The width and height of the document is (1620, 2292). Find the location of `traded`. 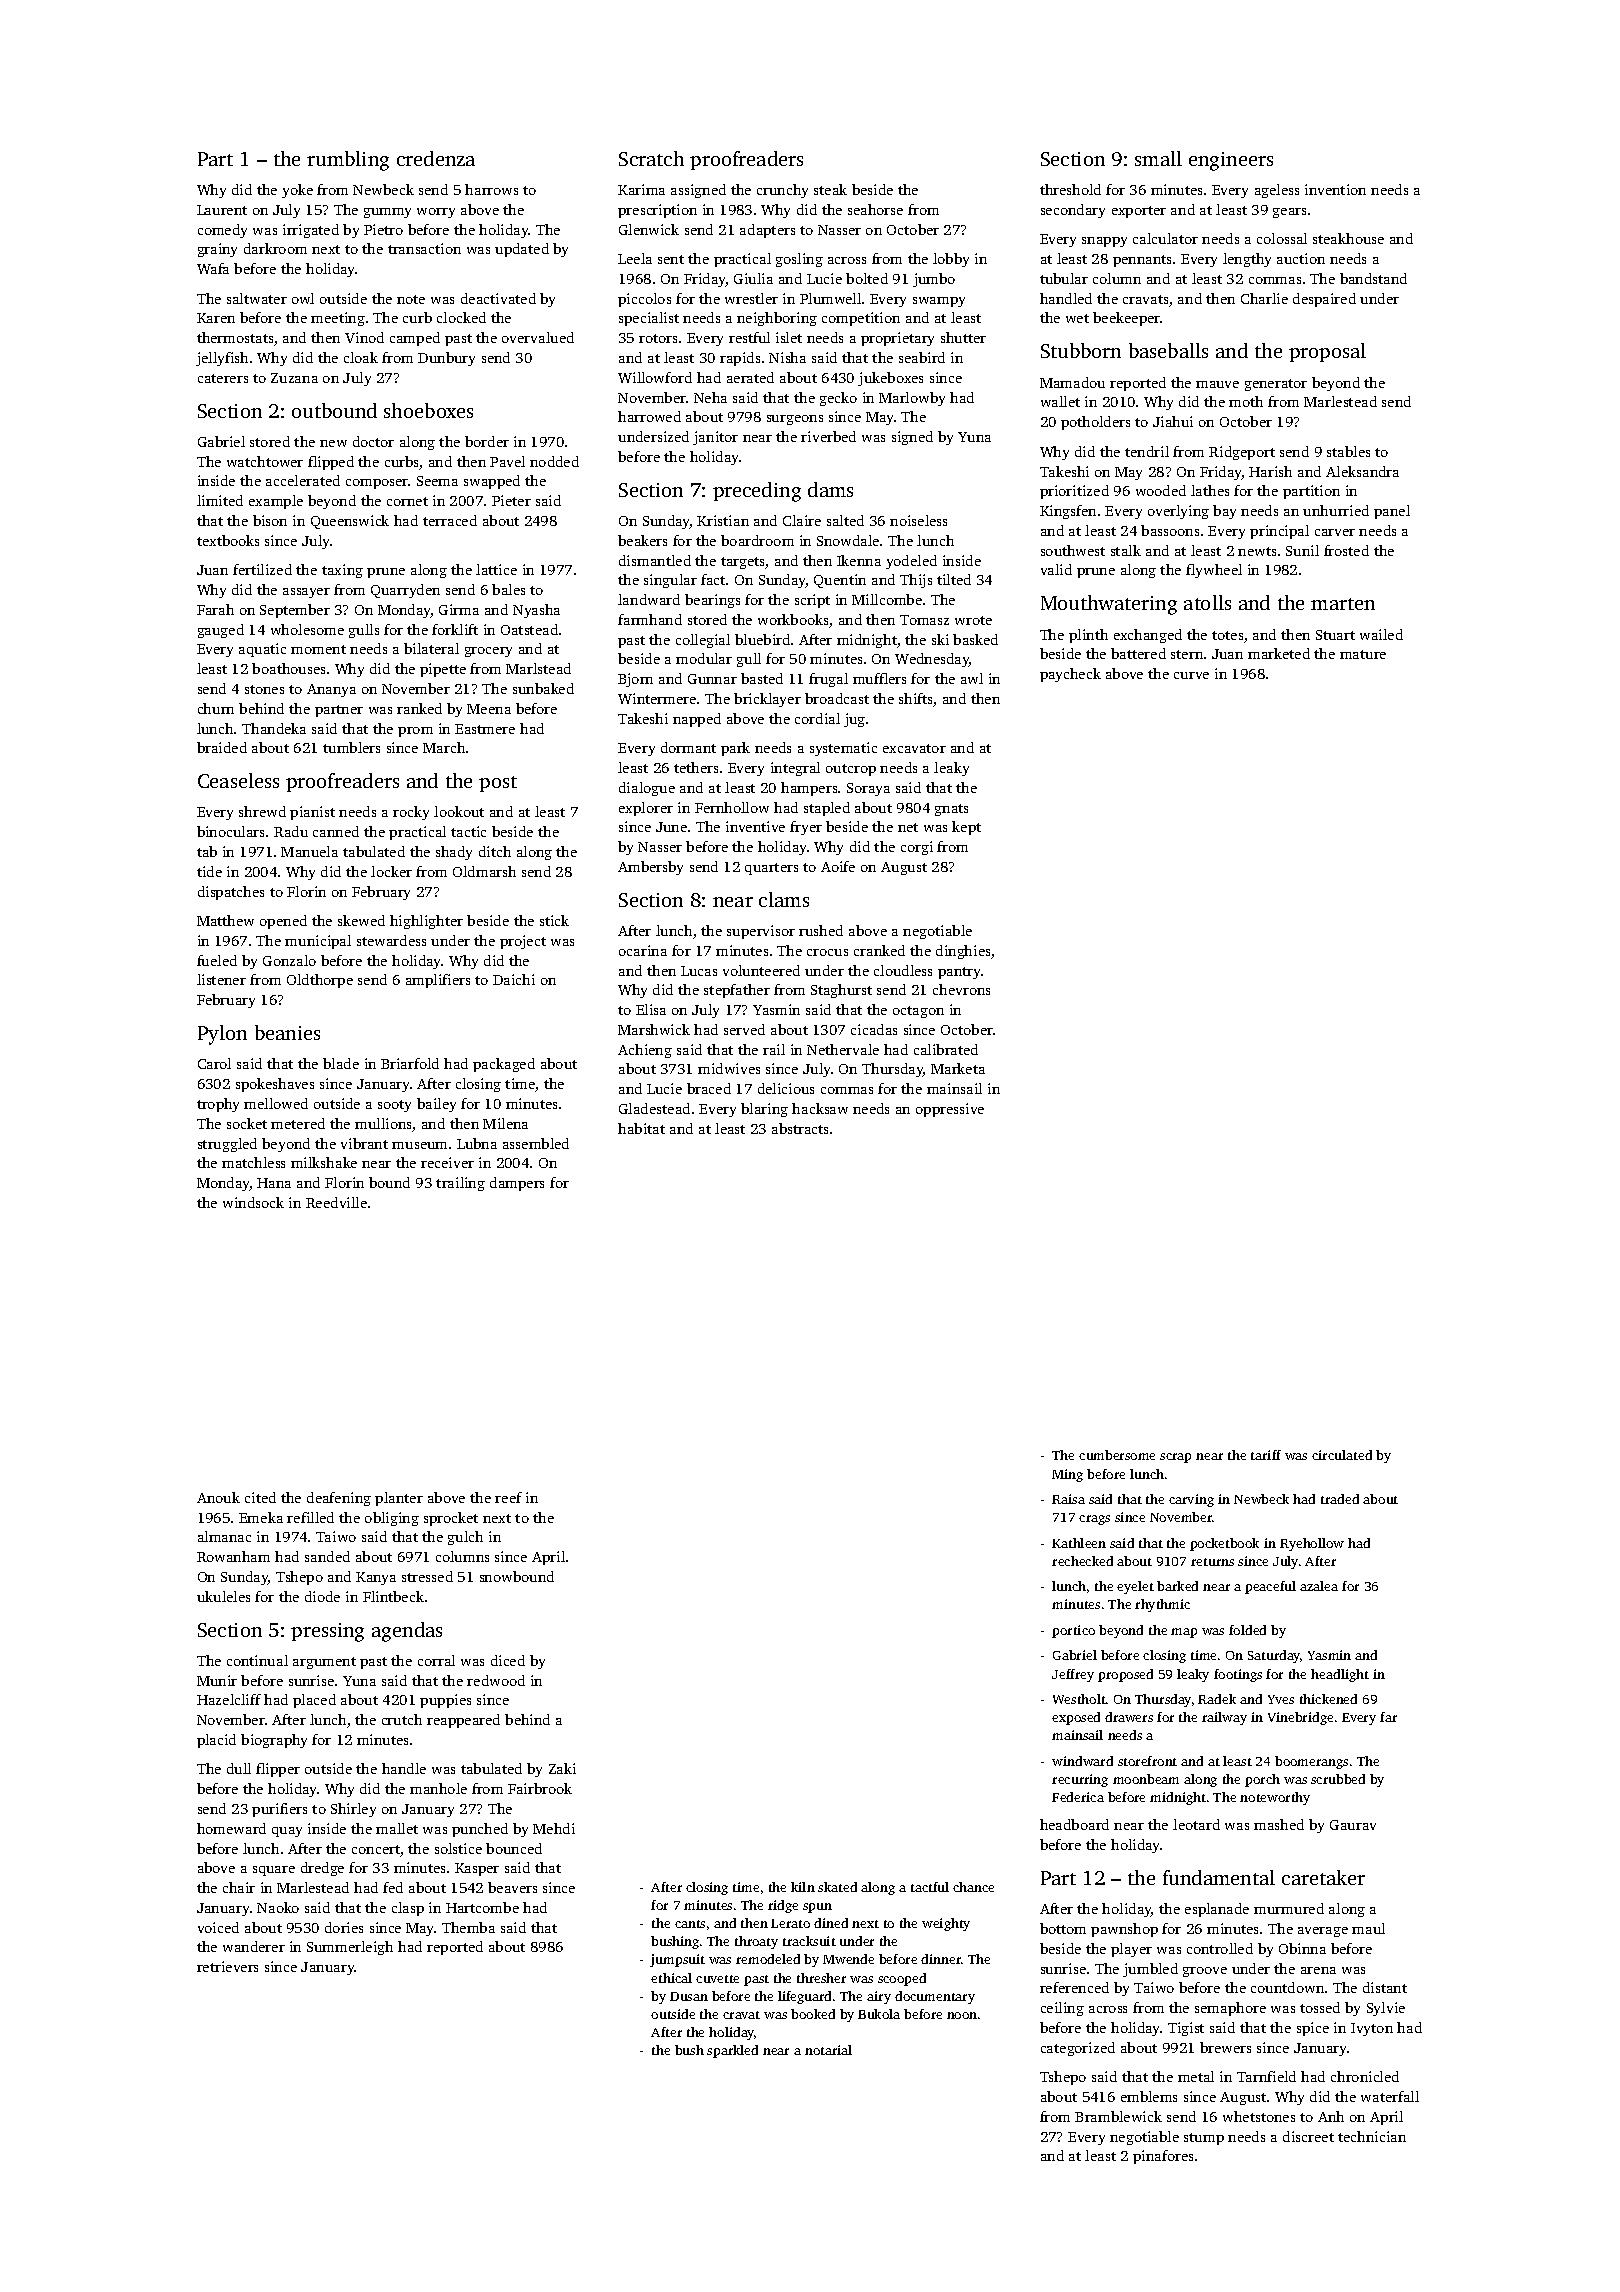

traded is located at coordinates (1340, 1499).
